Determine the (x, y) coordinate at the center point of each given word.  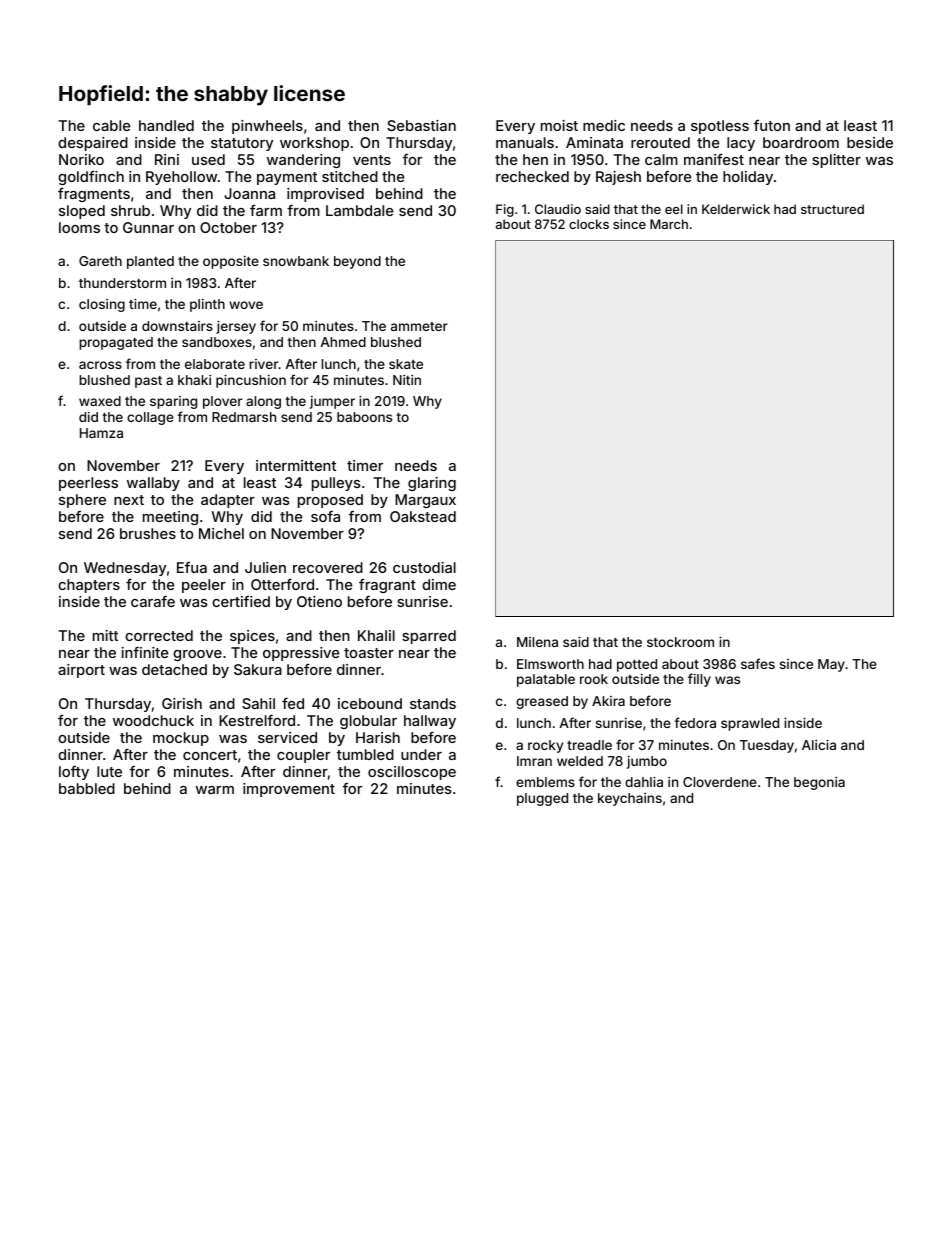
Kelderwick (736, 209)
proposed (330, 501)
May (831, 665)
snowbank (296, 261)
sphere (82, 501)
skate (406, 364)
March (669, 224)
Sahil (258, 703)
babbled (87, 788)
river (264, 364)
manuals (525, 142)
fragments (94, 195)
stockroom (680, 642)
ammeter (419, 326)
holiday (748, 178)
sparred (429, 637)
